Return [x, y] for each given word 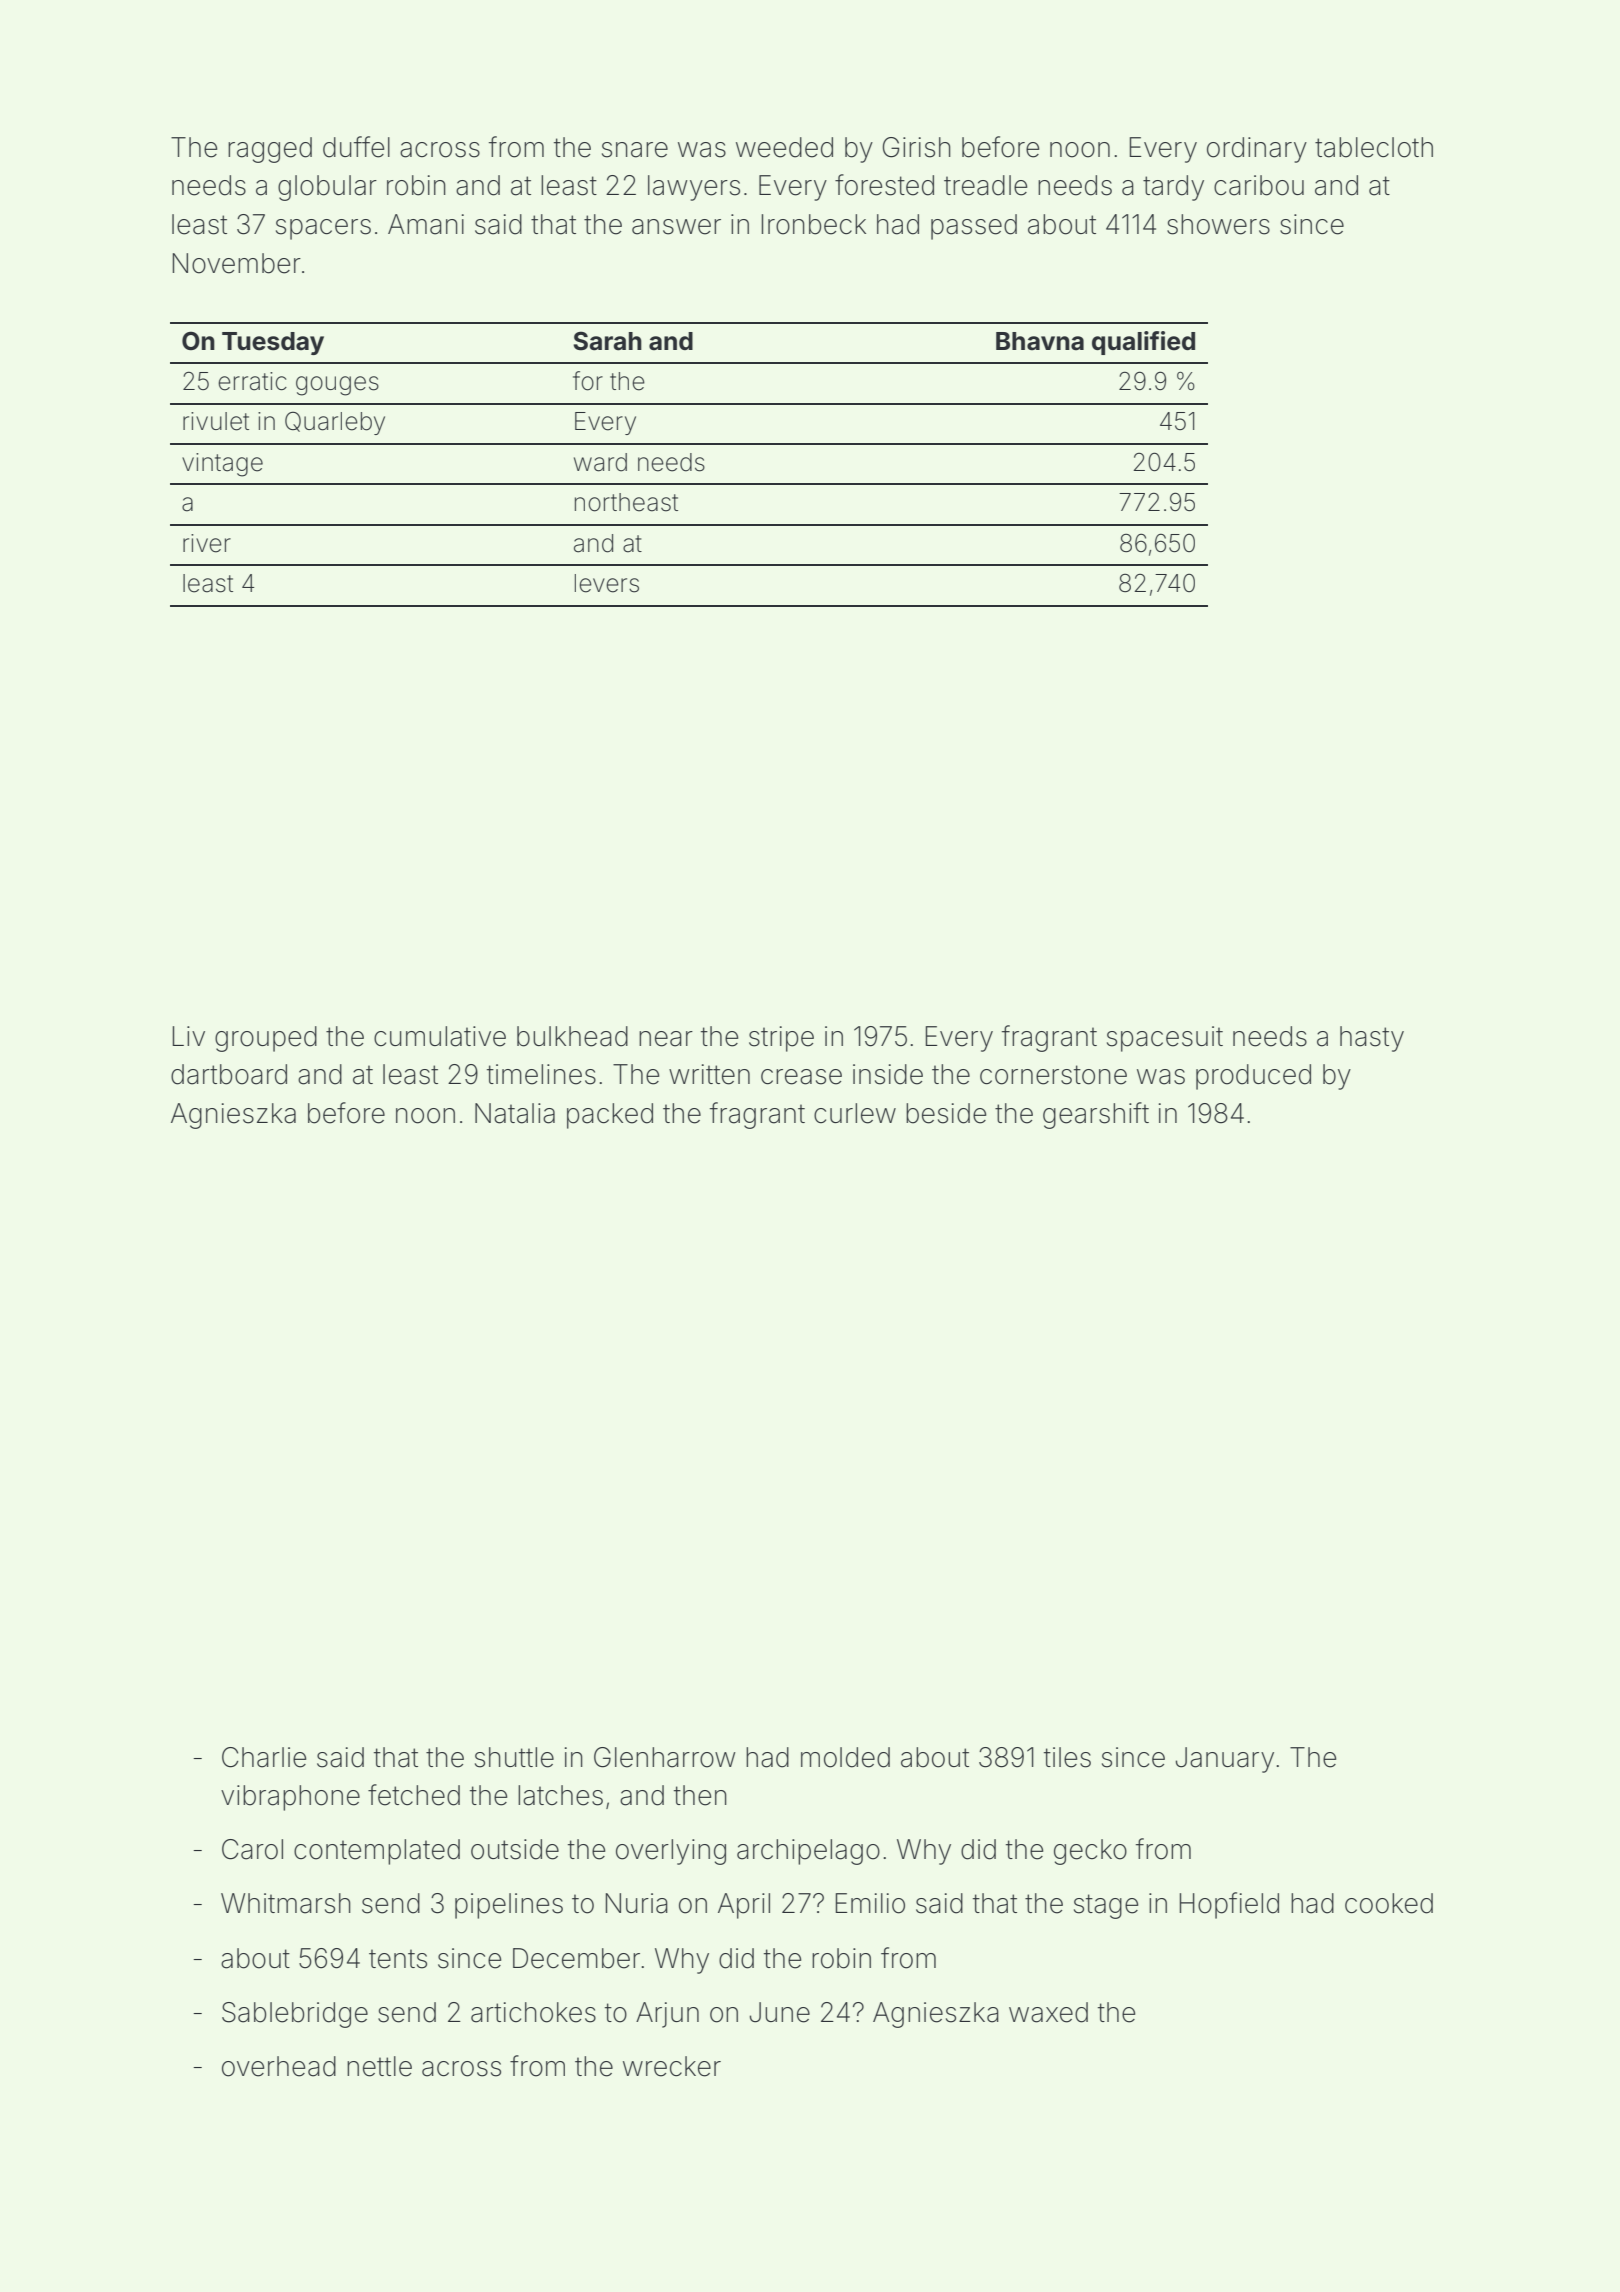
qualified [1143, 343]
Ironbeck [814, 224]
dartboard [229, 1074]
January [1225, 1760]
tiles [1067, 1757]
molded [845, 1757]
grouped [266, 1039]
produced [1253, 1077]
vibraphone [290, 1798]
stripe [781, 1039]
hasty [1372, 1039]
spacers [323, 229]
